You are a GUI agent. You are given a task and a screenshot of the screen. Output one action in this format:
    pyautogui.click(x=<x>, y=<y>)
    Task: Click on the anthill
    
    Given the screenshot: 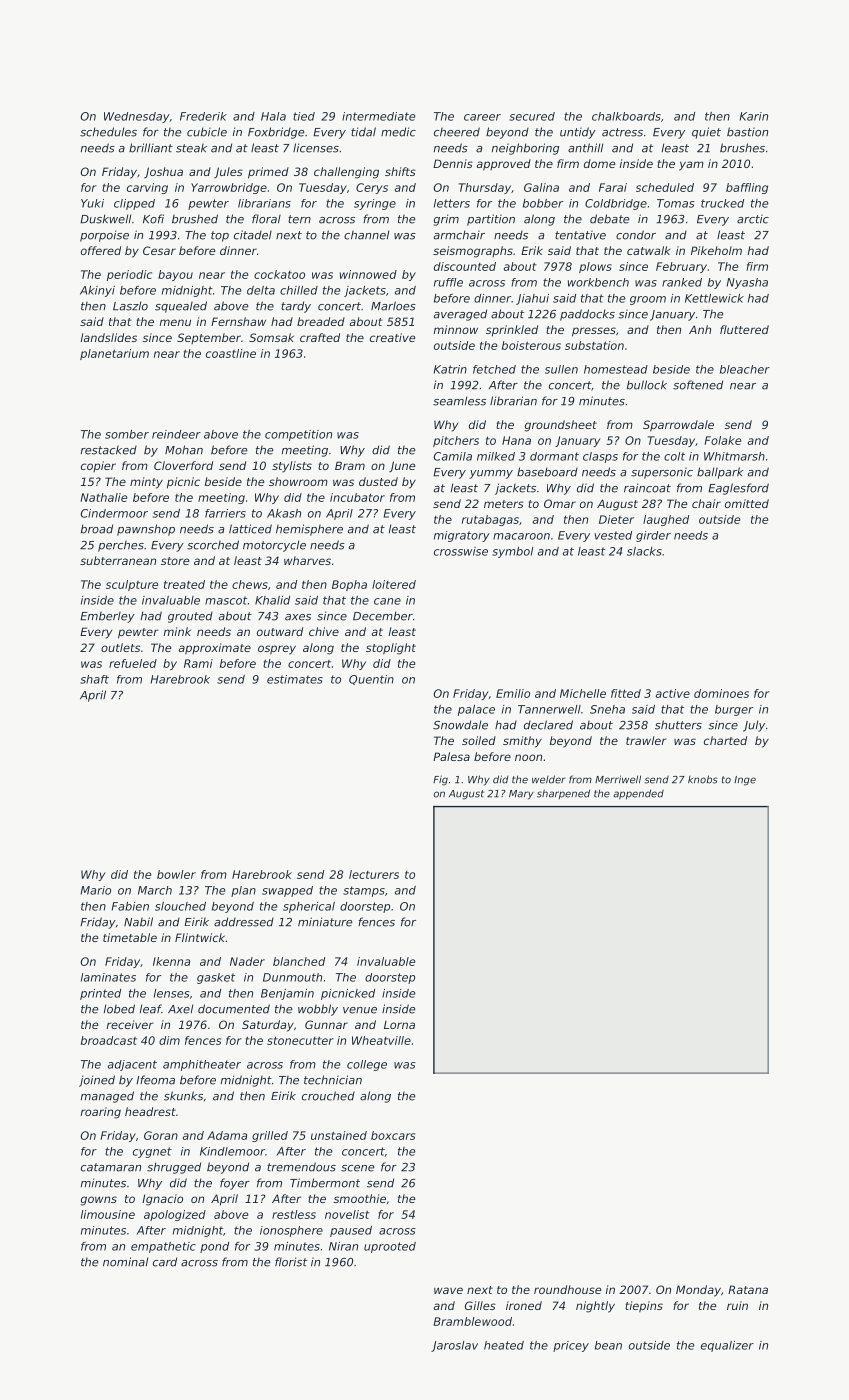 What is the action you would take?
    pyautogui.click(x=585, y=148)
